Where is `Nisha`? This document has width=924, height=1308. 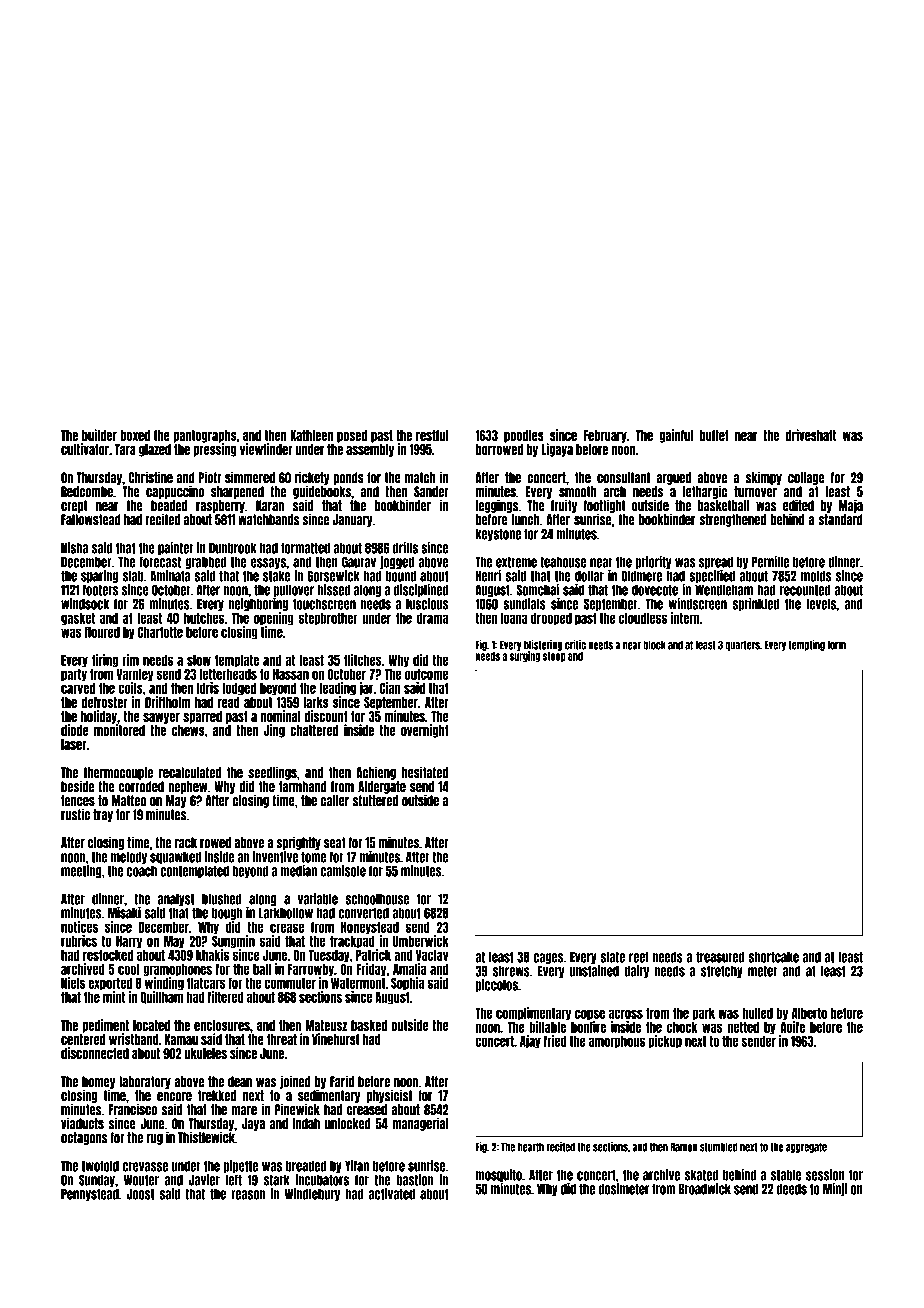 Nisha is located at coordinates (74, 548).
